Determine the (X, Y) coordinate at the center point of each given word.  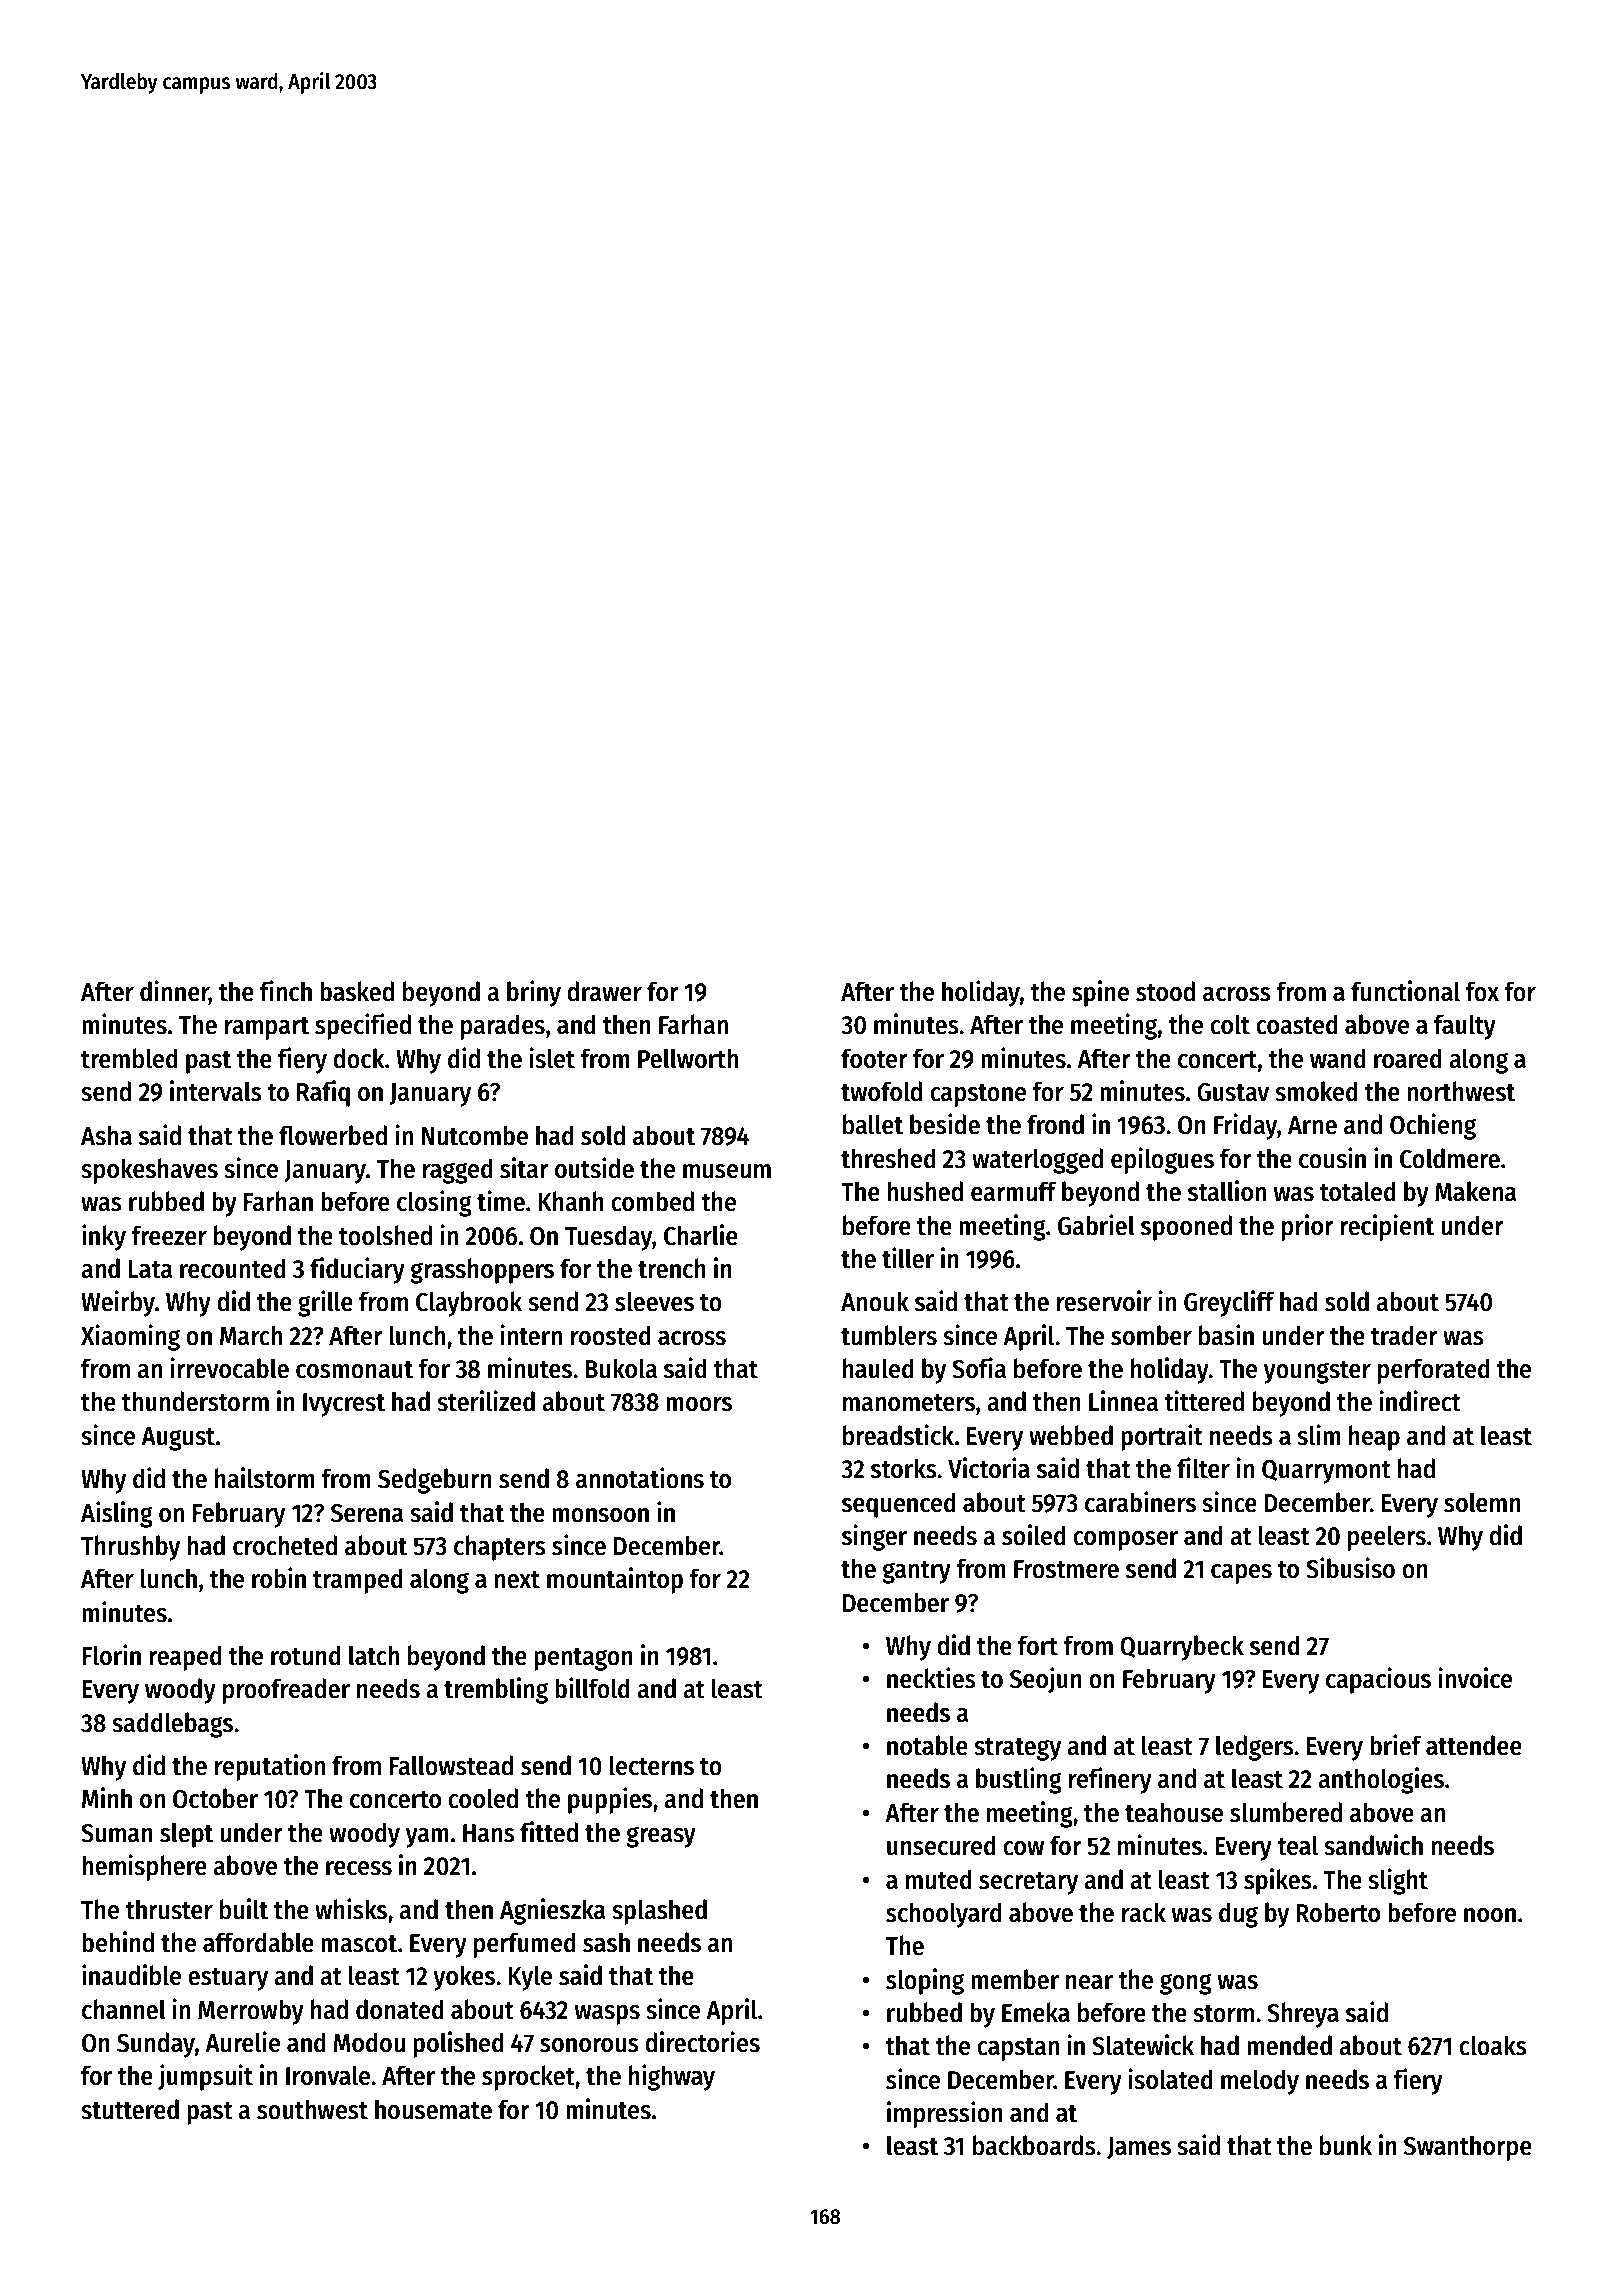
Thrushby (130, 1548)
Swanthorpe (1468, 2148)
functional (1405, 991)
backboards (1034, 2145)
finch (286, 991)
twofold (881, 1091)
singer (874, 1537)
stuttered (130, 2109)
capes (1241, 1574)
